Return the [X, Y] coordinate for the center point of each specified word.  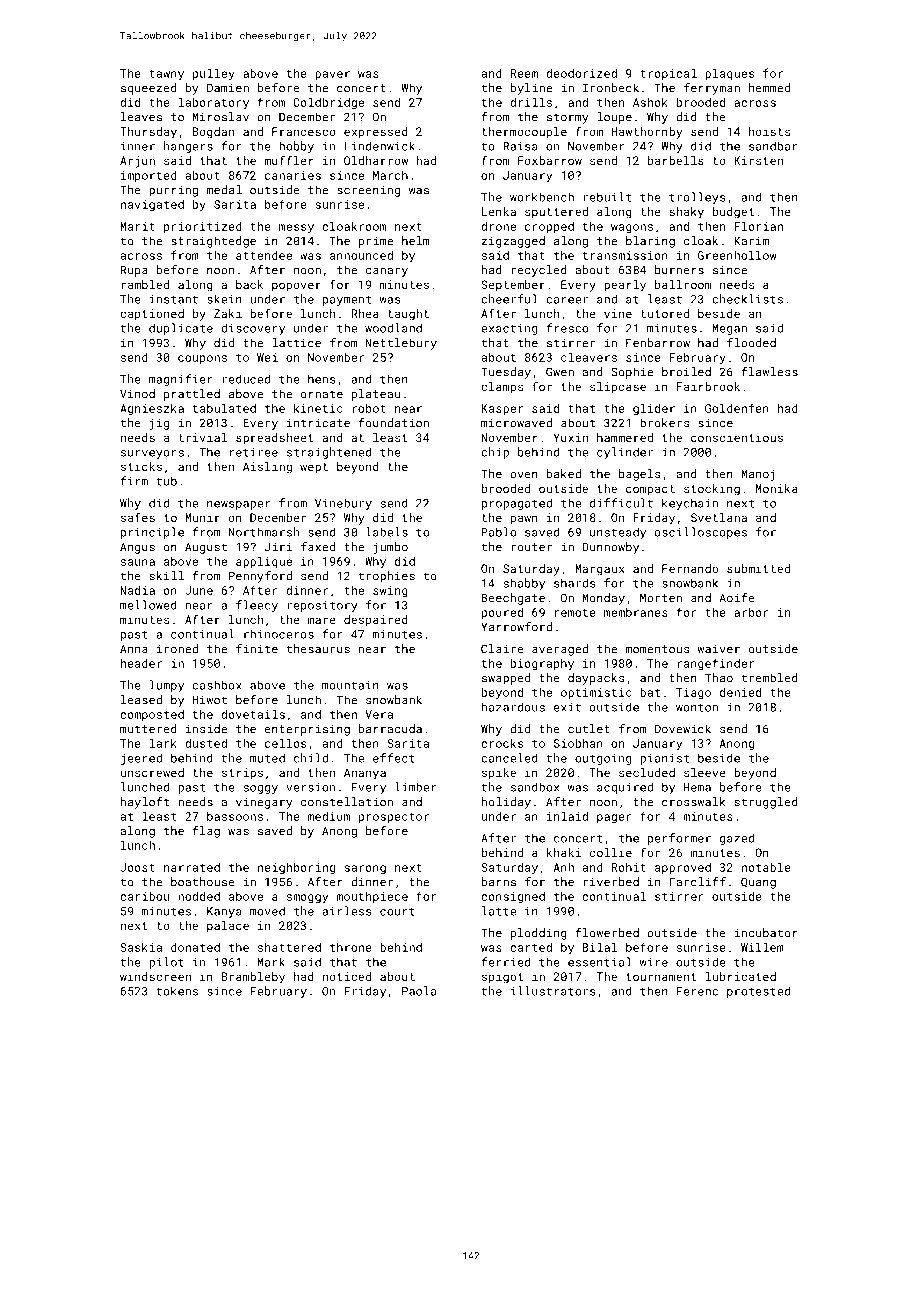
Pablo [499, 532]
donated [195, 947]
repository [322, 606]
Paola [419, 991]
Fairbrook [708, 386]
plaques [729, 74]
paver [332, 75]
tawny [166, 75]
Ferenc [697, 991]
